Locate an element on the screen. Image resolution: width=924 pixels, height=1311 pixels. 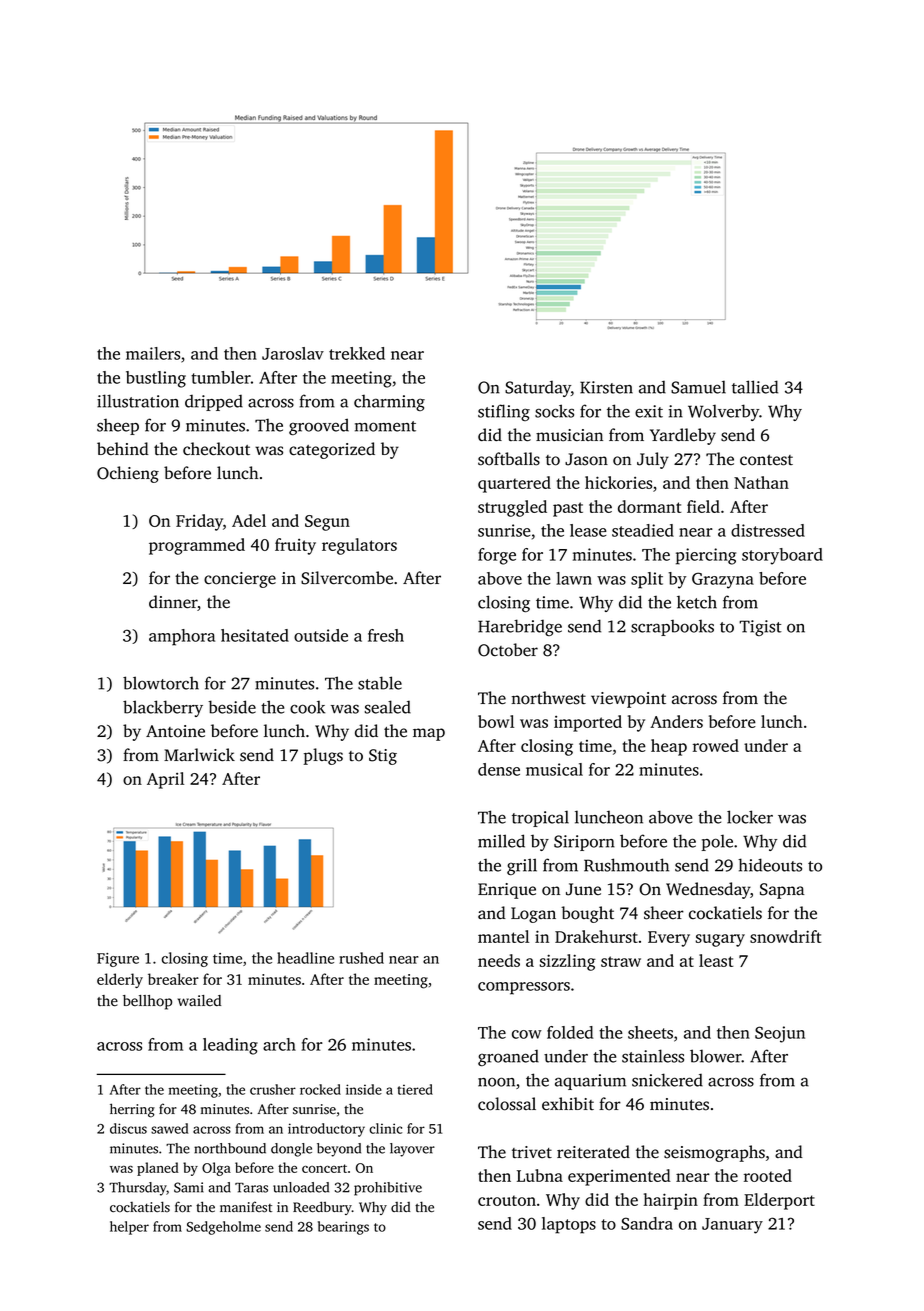
northwest is located at coordinates (548, 698).
